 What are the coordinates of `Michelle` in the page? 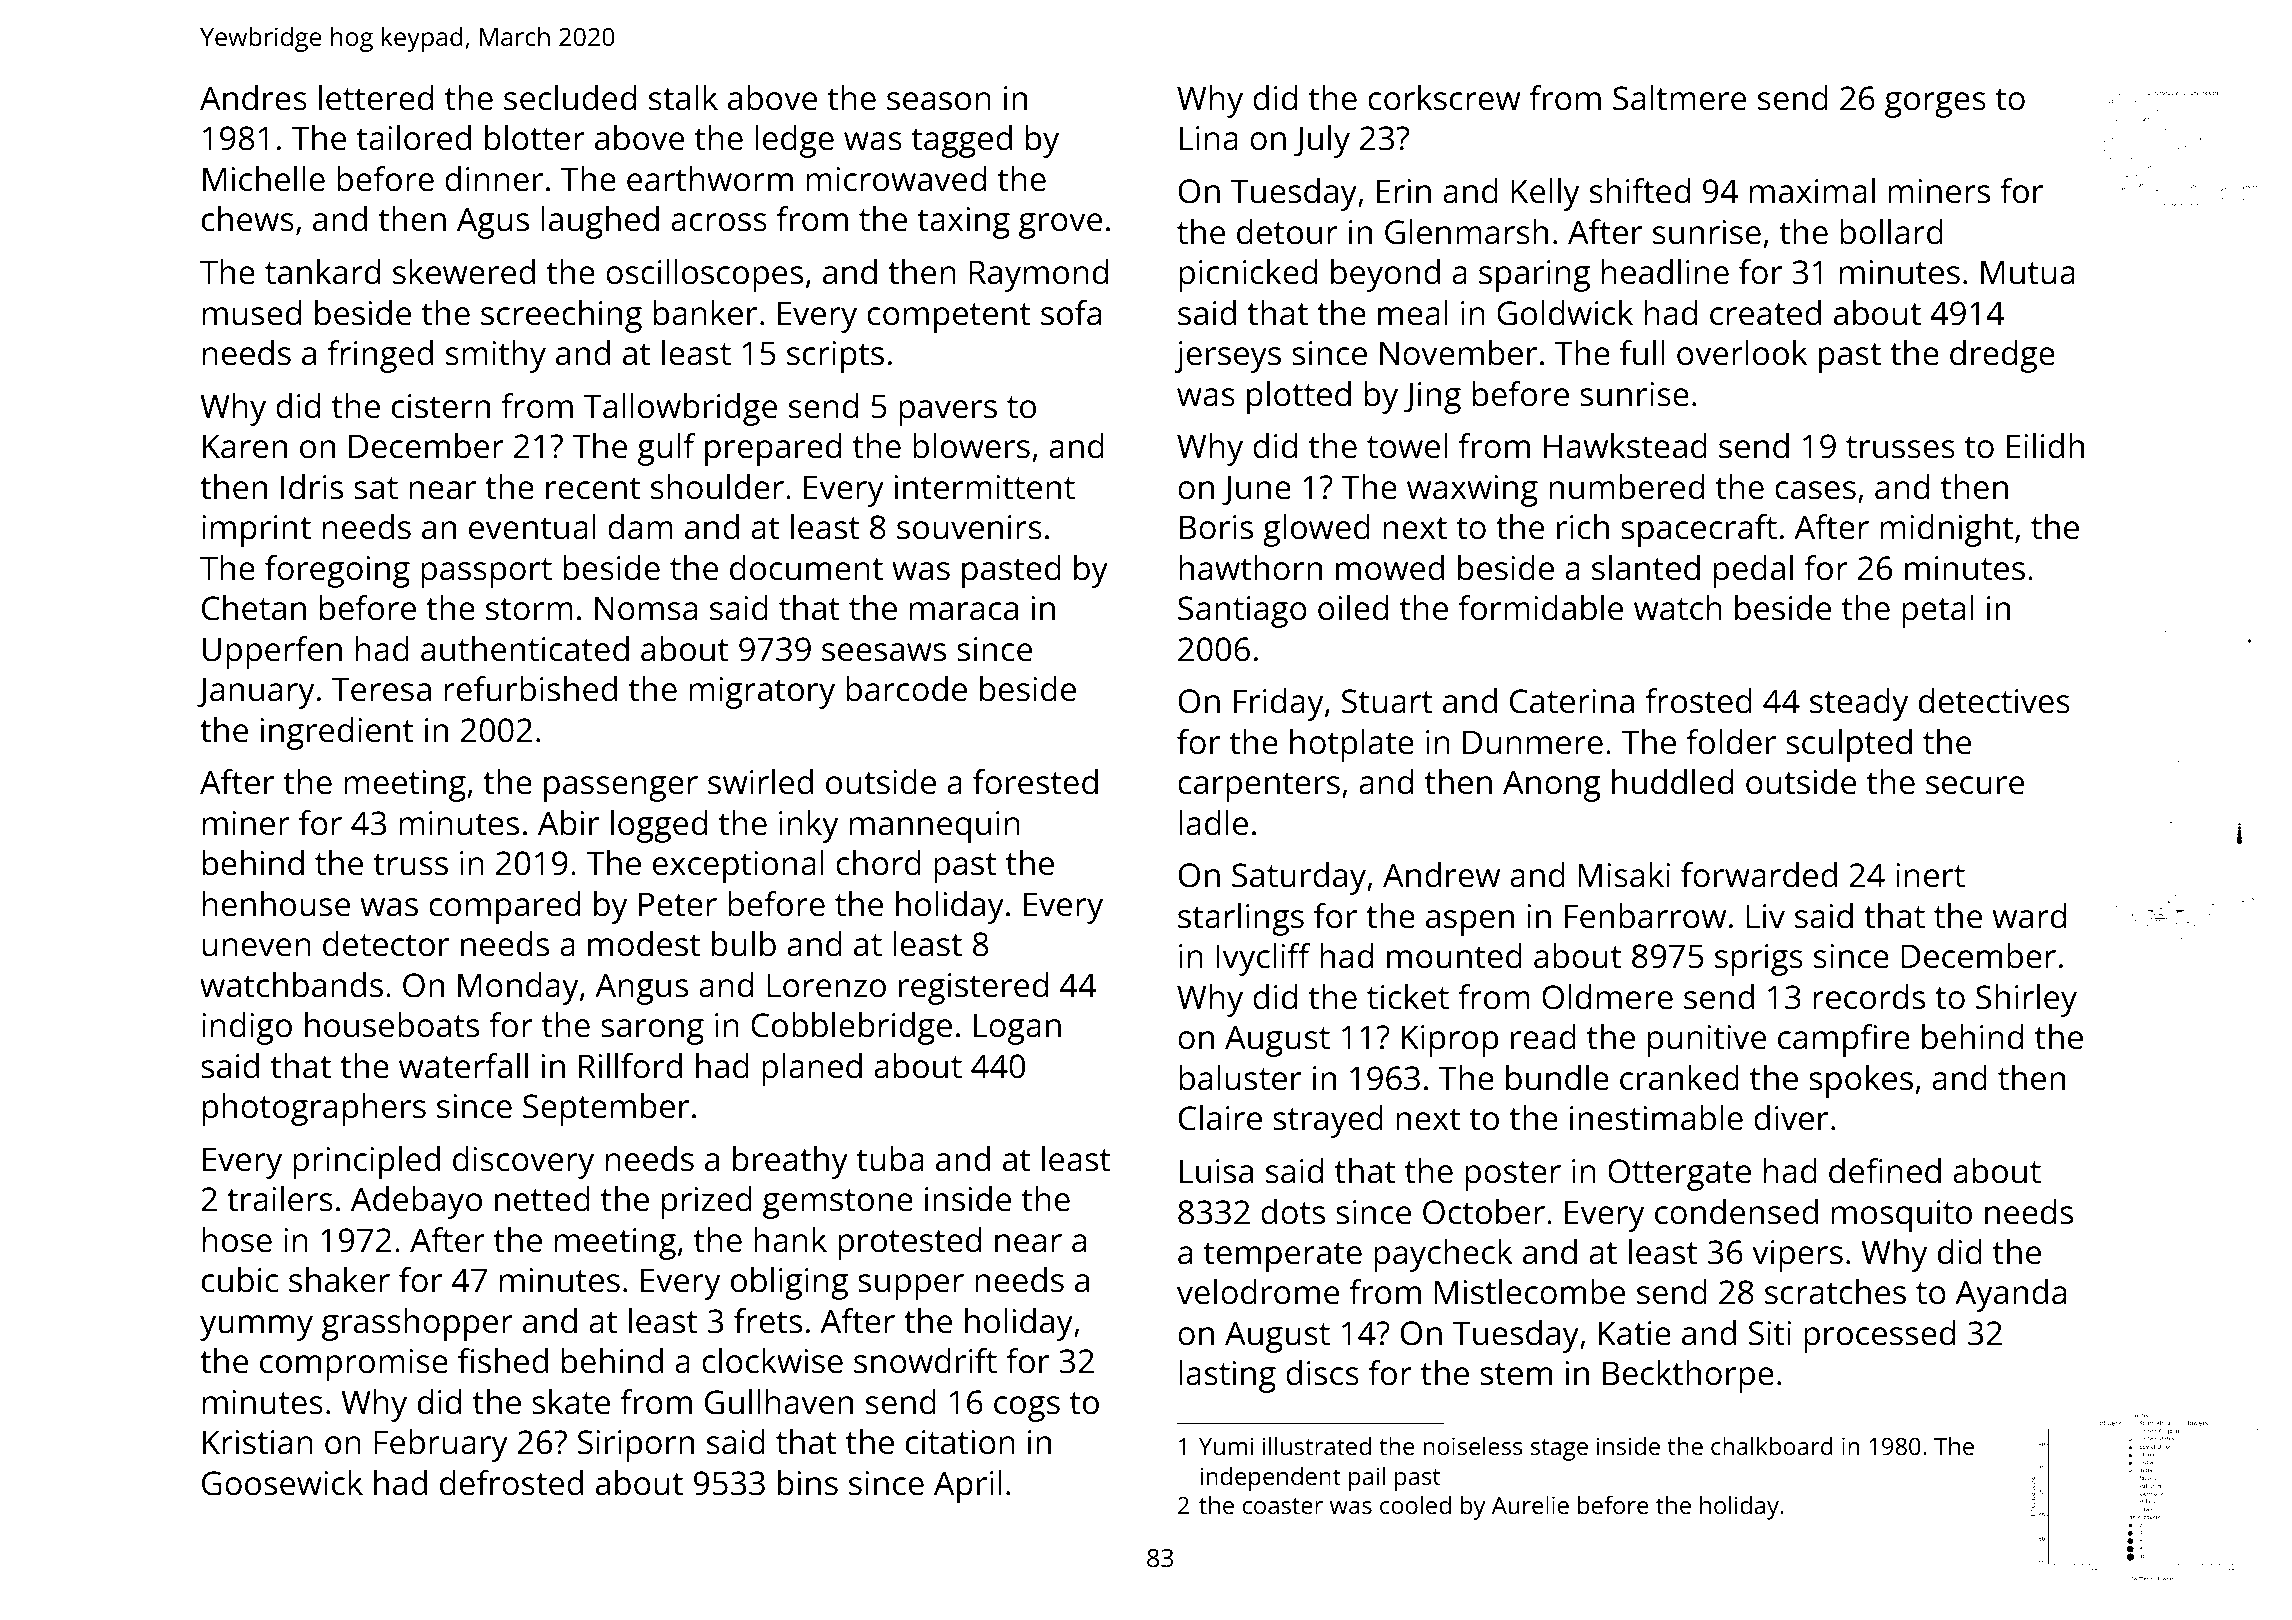 It's located at (264, 179).
